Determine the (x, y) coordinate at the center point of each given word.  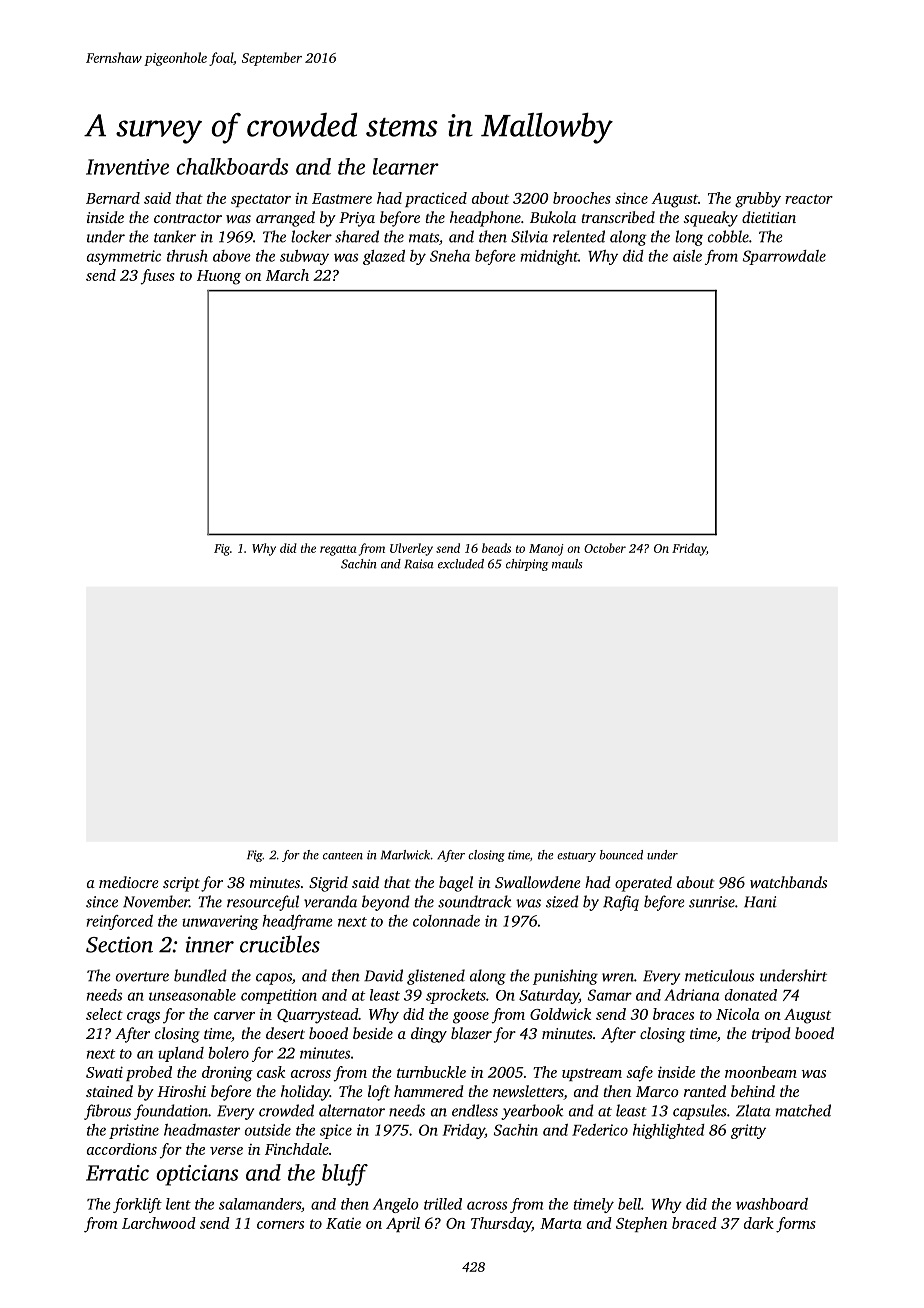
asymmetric (124, 257)
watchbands (788, 882)
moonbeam (761, 1072)
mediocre (129, 882)
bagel (456, 884)
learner (406, 166)
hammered (429, 1091)
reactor (809, 199)
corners (280, 1225)
